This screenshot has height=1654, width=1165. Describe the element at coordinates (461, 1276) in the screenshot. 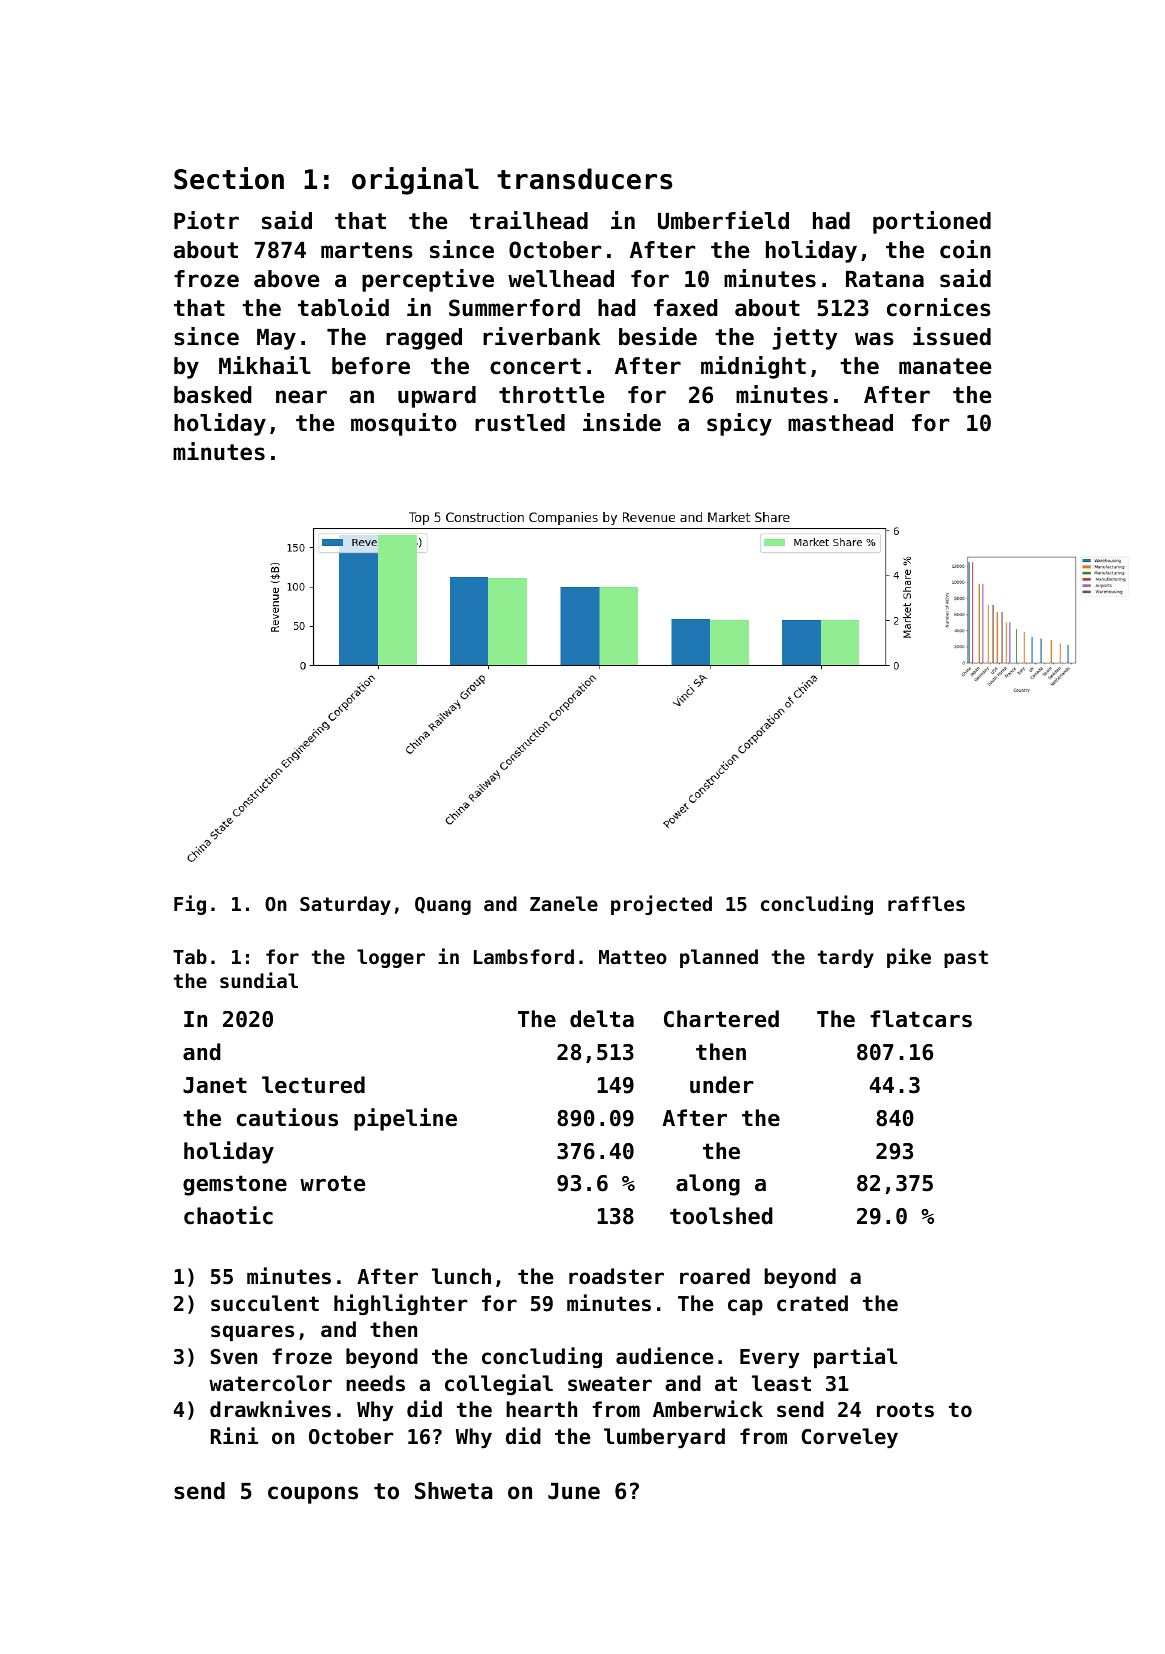

I see `lunch` at that location.
